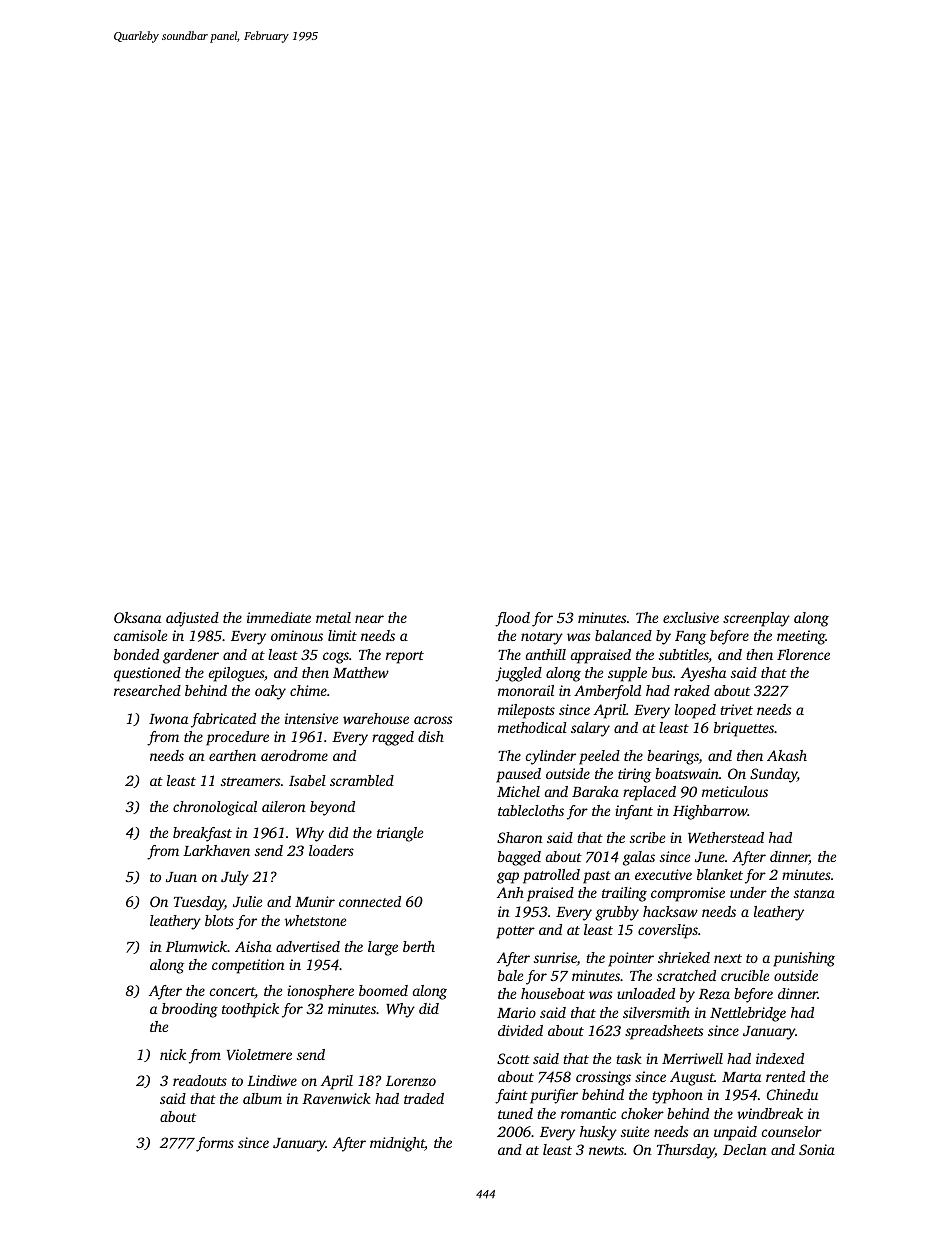  I want to click on traded, so click(424, 1098).
